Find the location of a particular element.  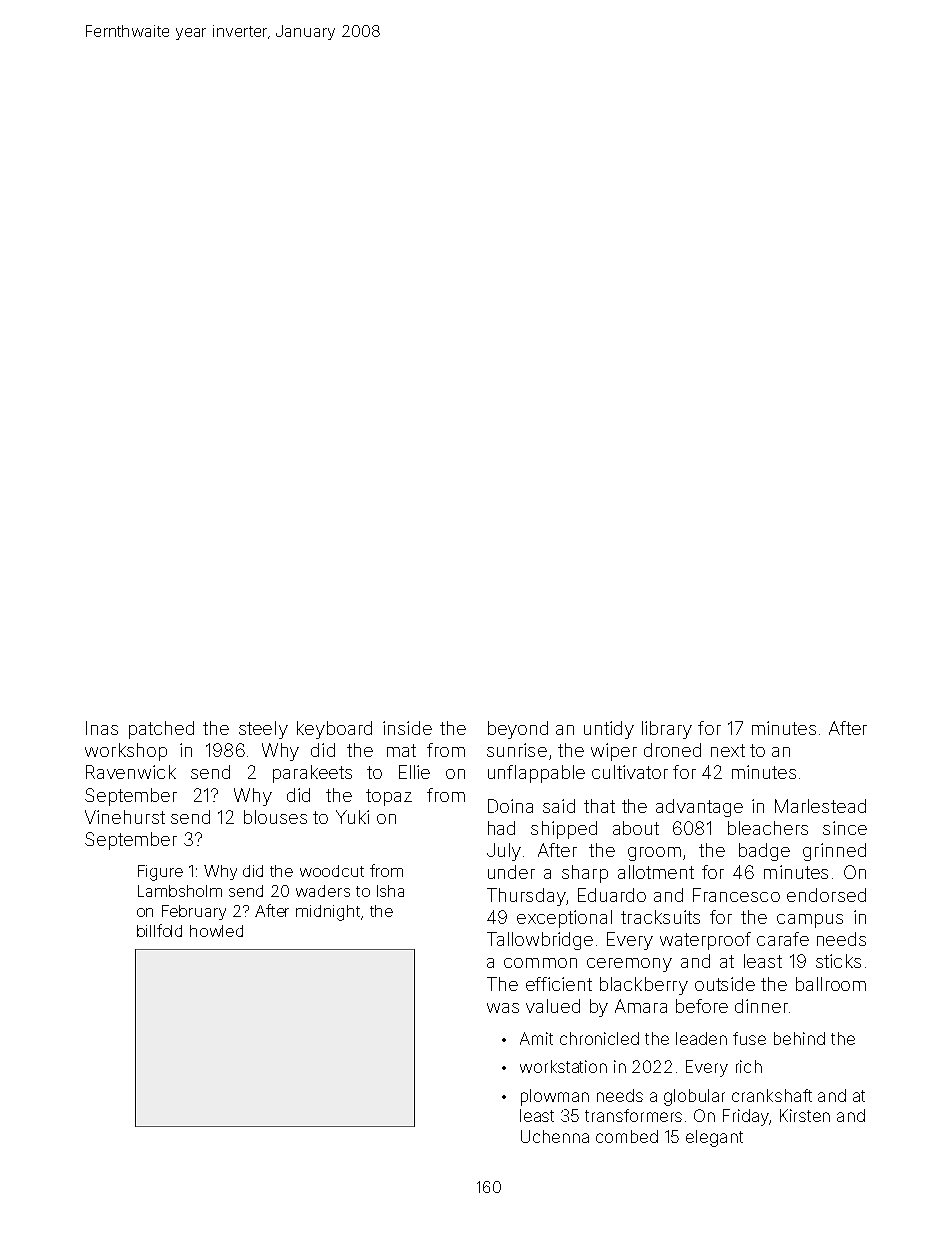

shipped is located at coordinates (564, 830).
